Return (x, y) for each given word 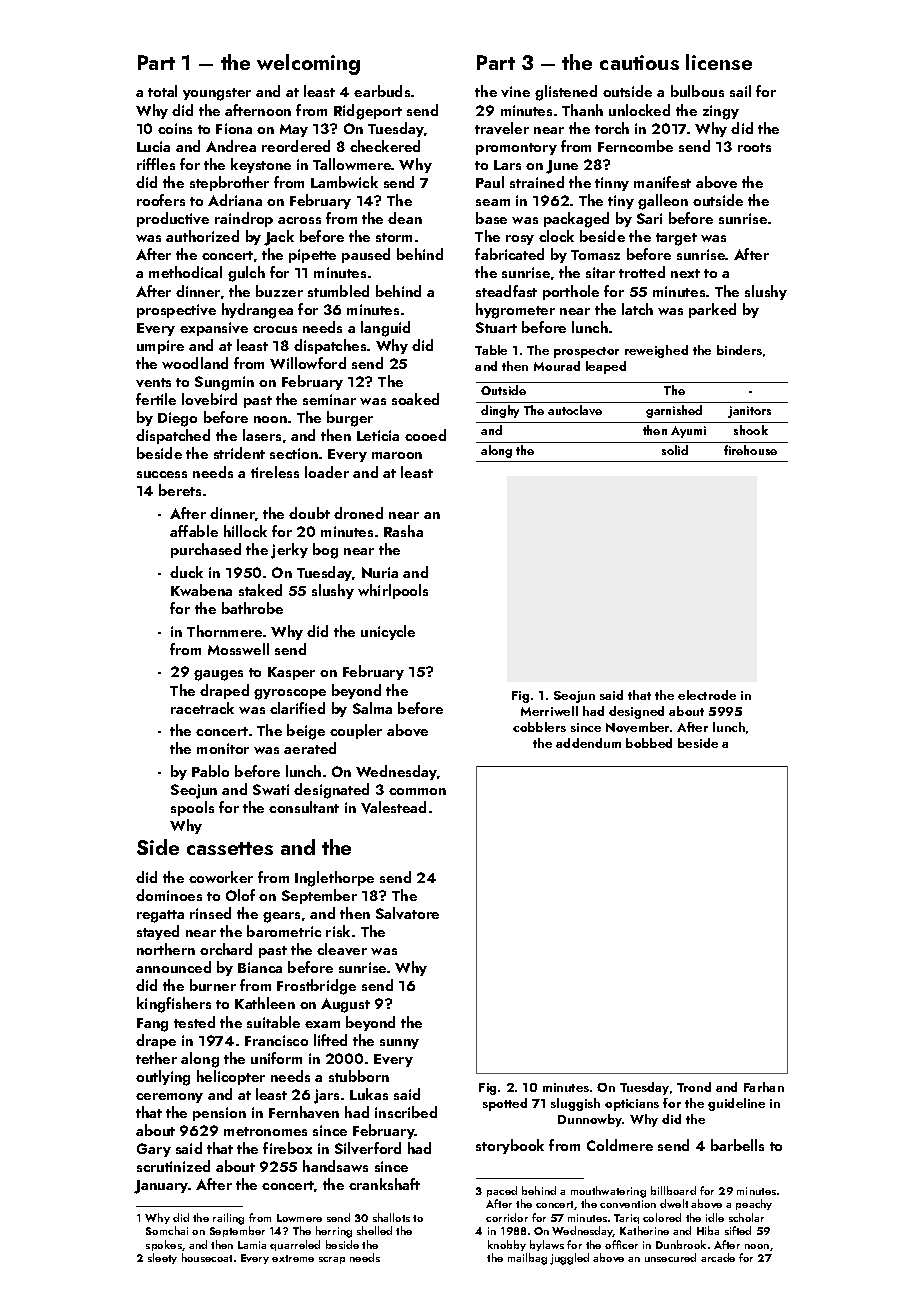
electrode (707, 695)
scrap (332, 1260)
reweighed (656, 351)
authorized (202, 236)
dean (405, 218)
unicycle (388, 632)
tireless (275, 472)
